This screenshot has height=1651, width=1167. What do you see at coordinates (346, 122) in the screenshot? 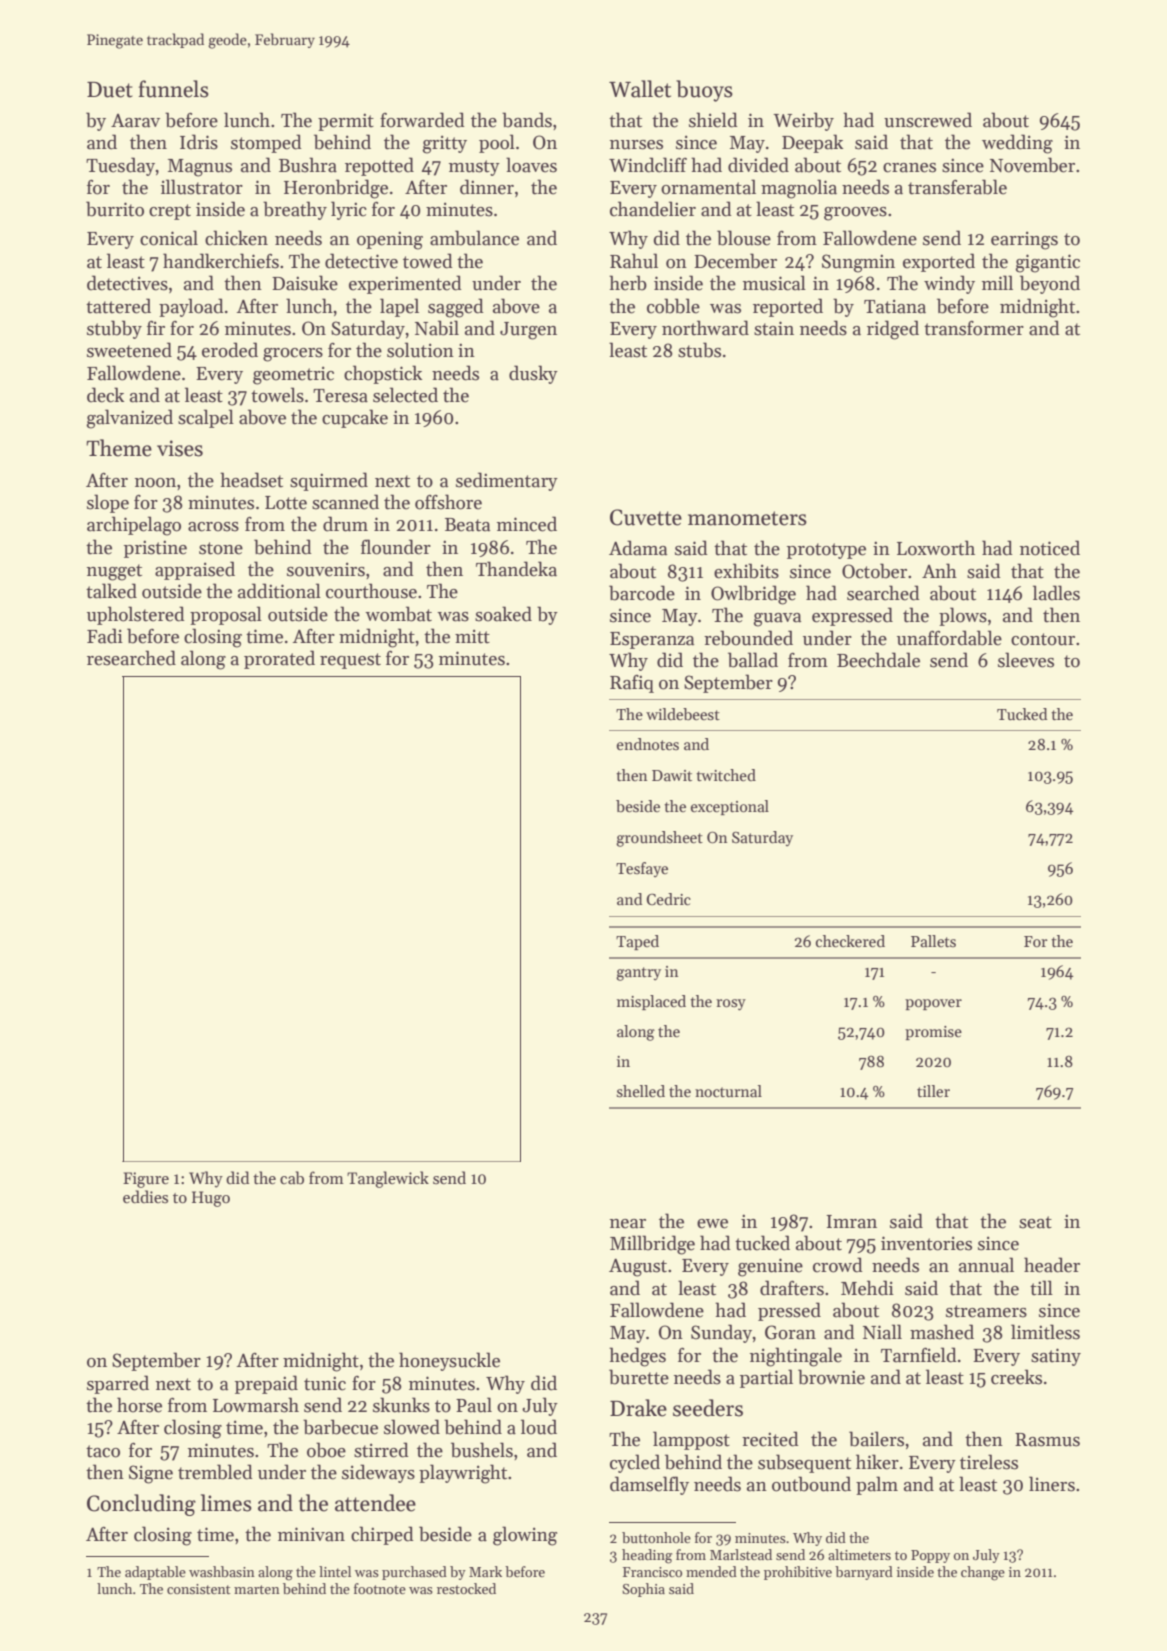
I see `permit` at bounding box center [346, 122].
